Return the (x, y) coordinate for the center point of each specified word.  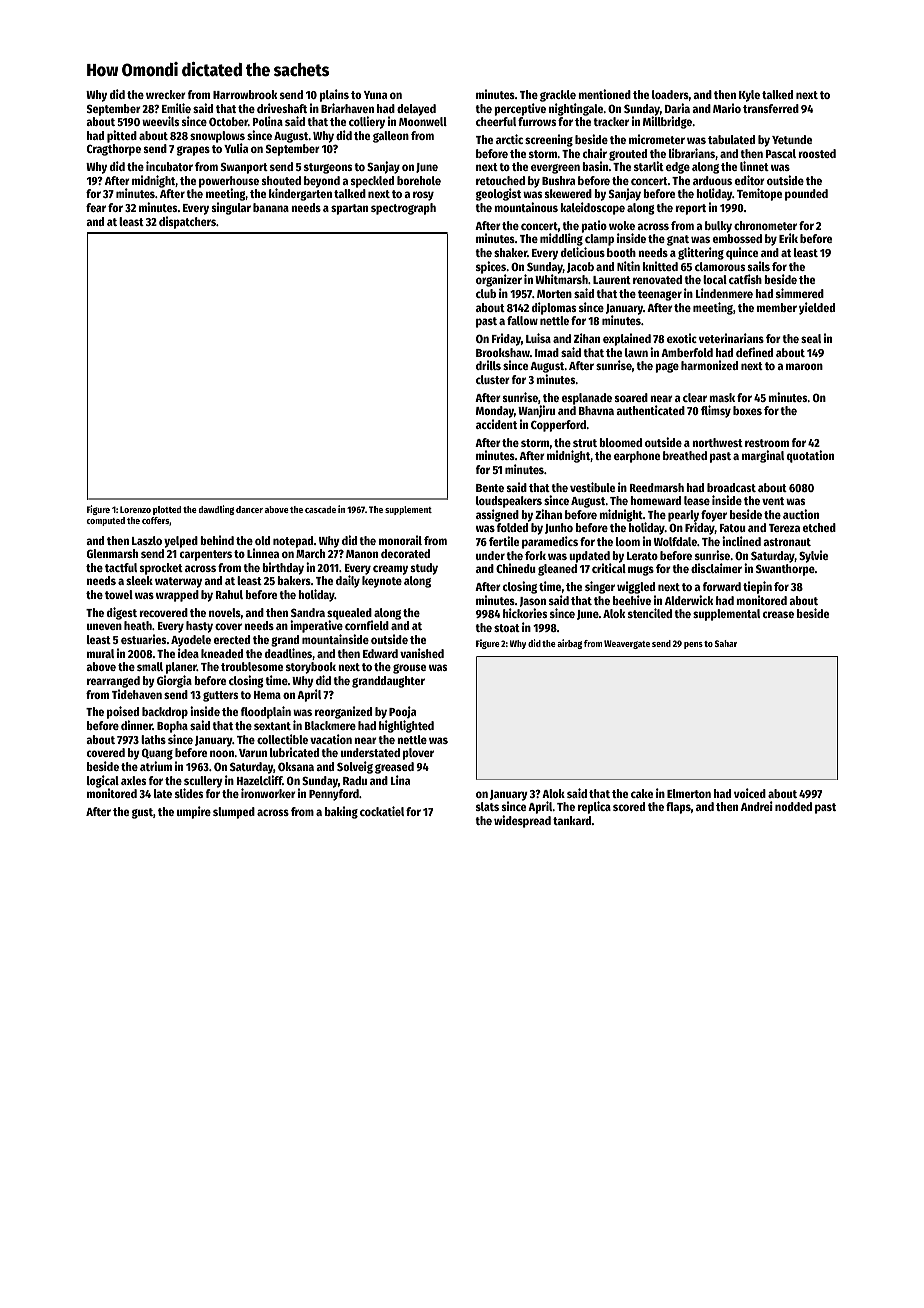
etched (819, 527)
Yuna (375, 95)
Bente (490, 488)
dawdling (216, 510)
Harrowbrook (245, 94)
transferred (771, 108)
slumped (234, 813)
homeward (655, 500)
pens (693, 645)
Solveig (355, 767)
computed (105, 521)
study (424, 569)
